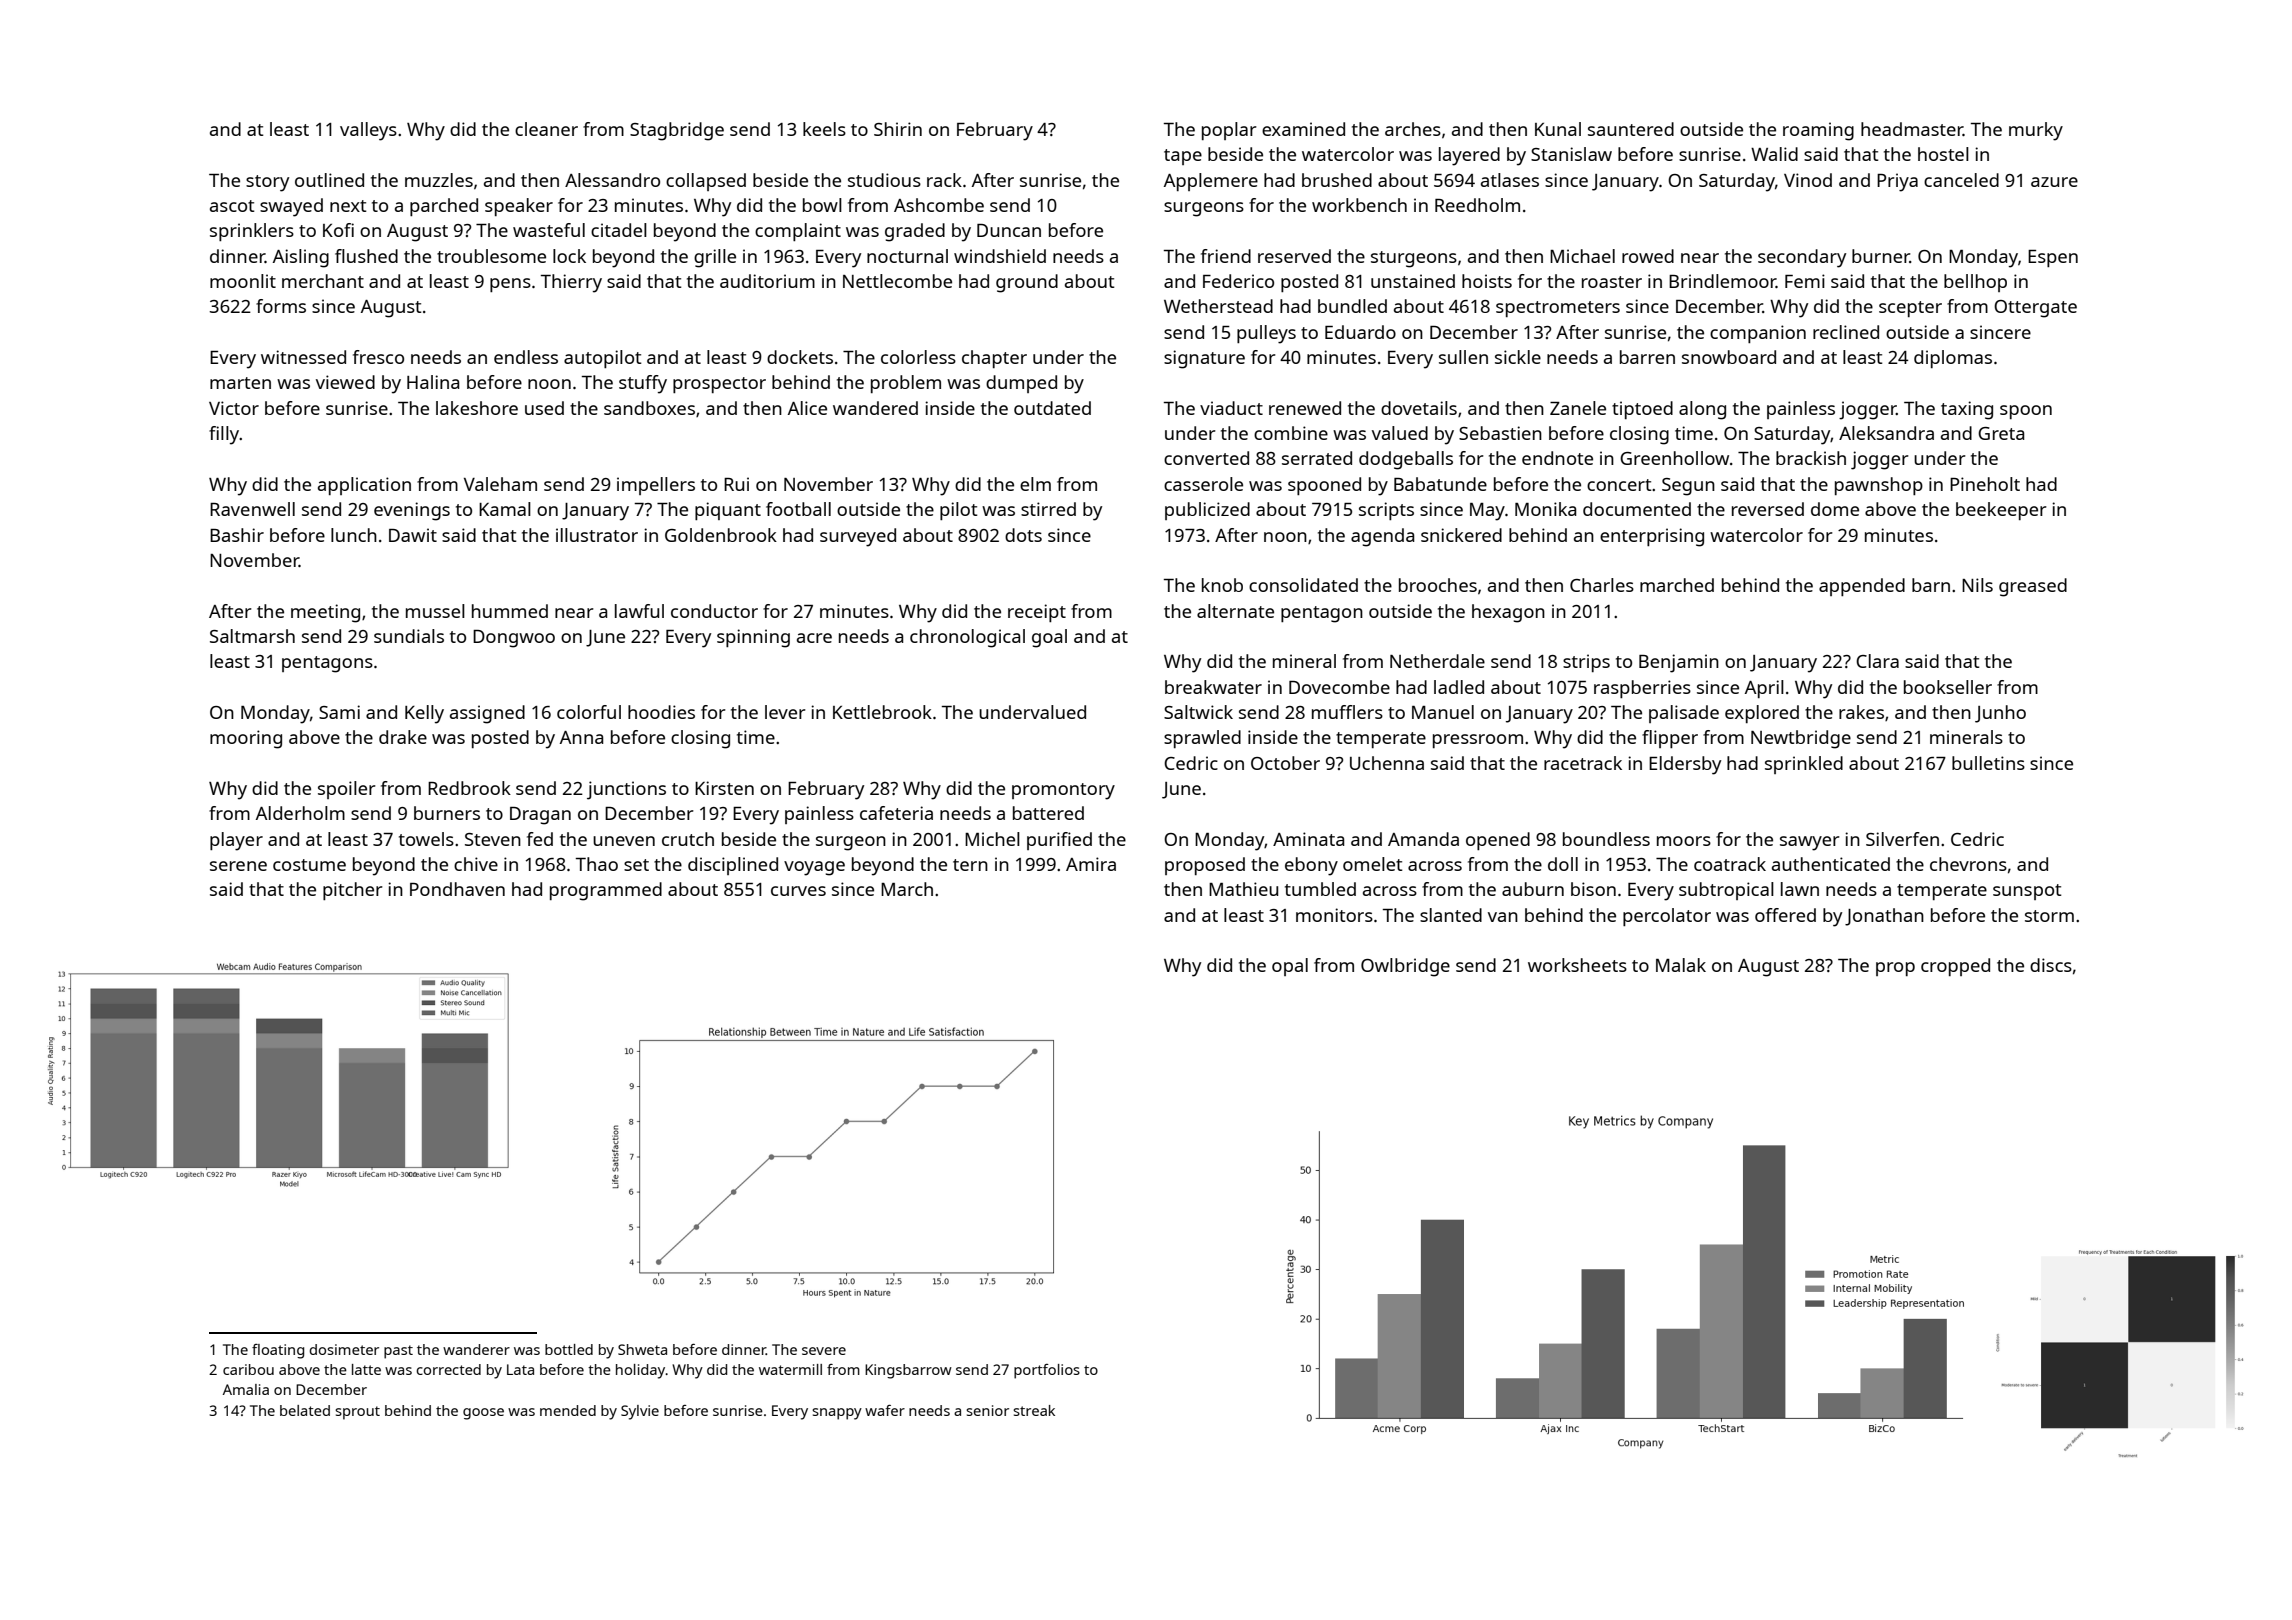 Image resolution: width=2292 pixels, height=1620 pixels. What do you see at coordinates (252, 232) in the screenshot?
I see `sprinklers` at bounding box center [252, 232].
